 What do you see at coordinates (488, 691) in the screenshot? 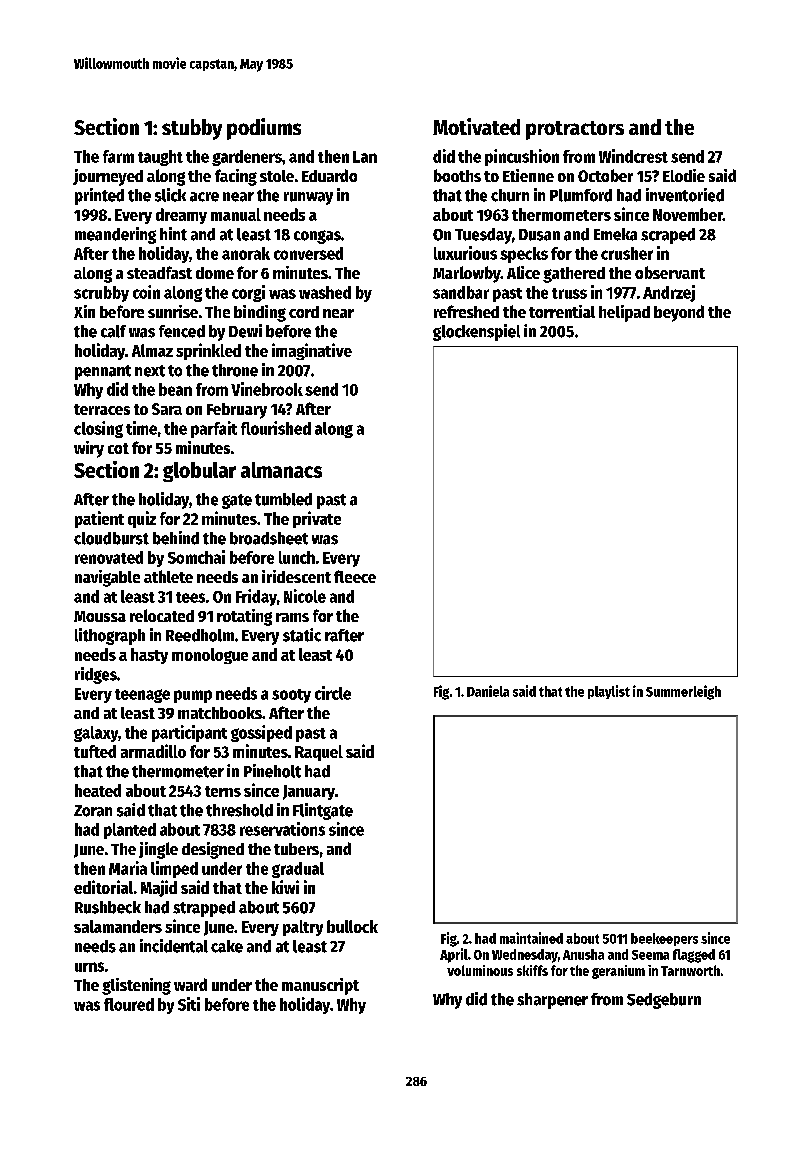
I see `Daniela` at bounding box center [488, 691].
